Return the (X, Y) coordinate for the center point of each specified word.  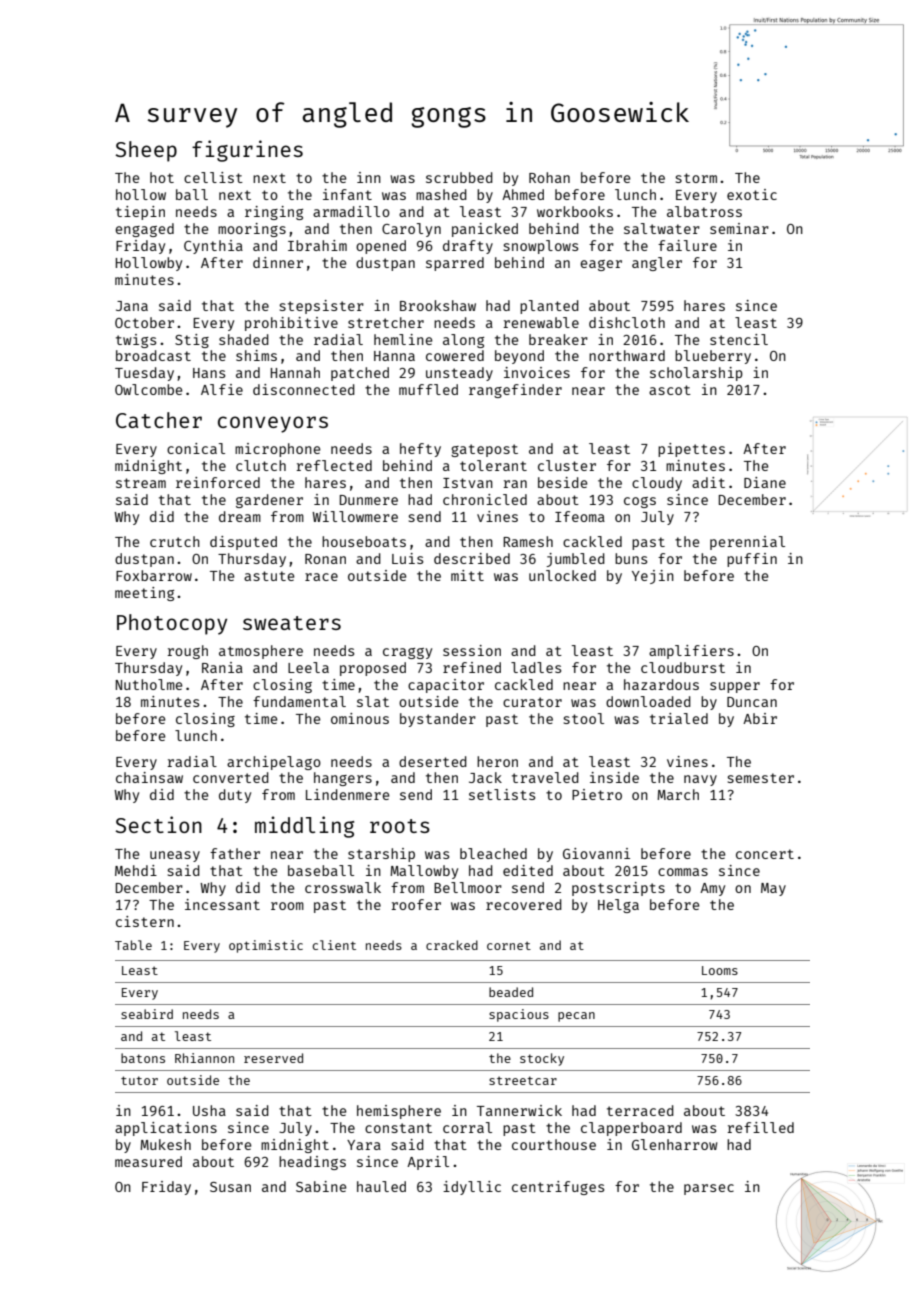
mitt (467, 575)
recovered (524, 904)
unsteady (459, 374)
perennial (747, 543)
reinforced (218, 482)
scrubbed (459, 177)
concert (765, 854)
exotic (752, 194)
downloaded (648, 701)
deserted (433, 761)
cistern (145, 921)
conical (196, 448)
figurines (247, 151)
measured (148, 1161)
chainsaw (149, 777)
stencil (739, 339)
